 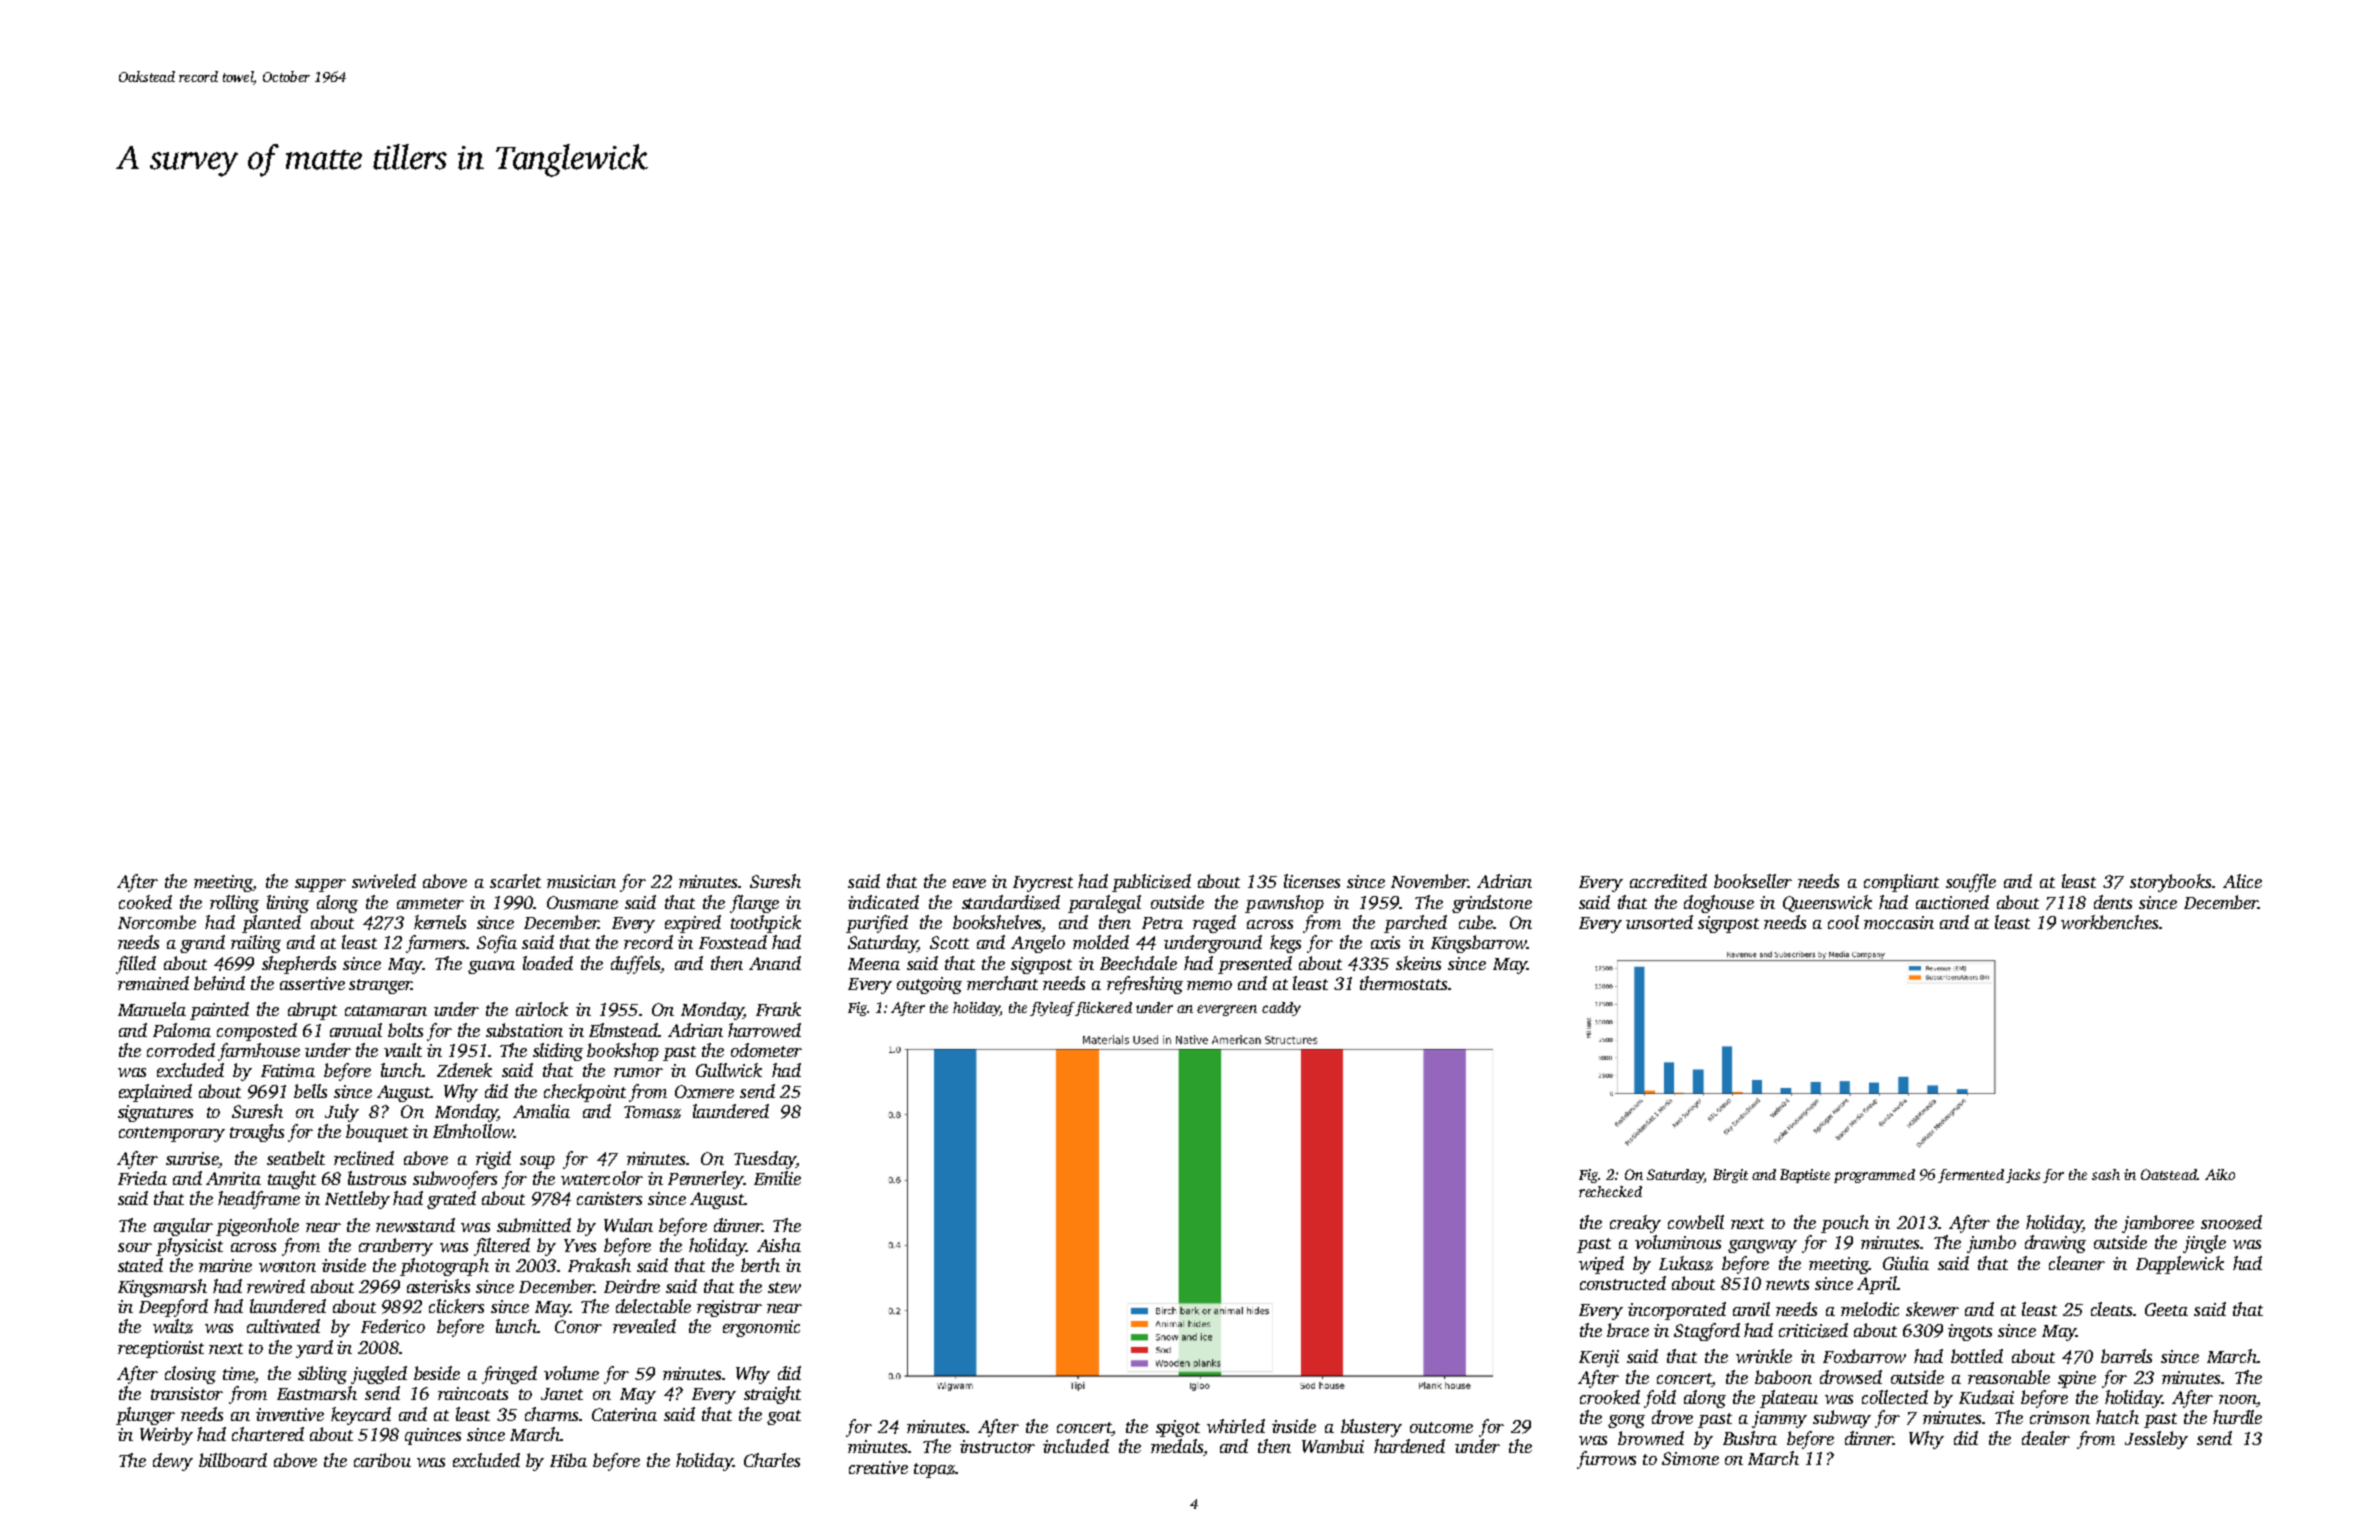 I want to click on pouch, so click(x=1845, y=1224).
